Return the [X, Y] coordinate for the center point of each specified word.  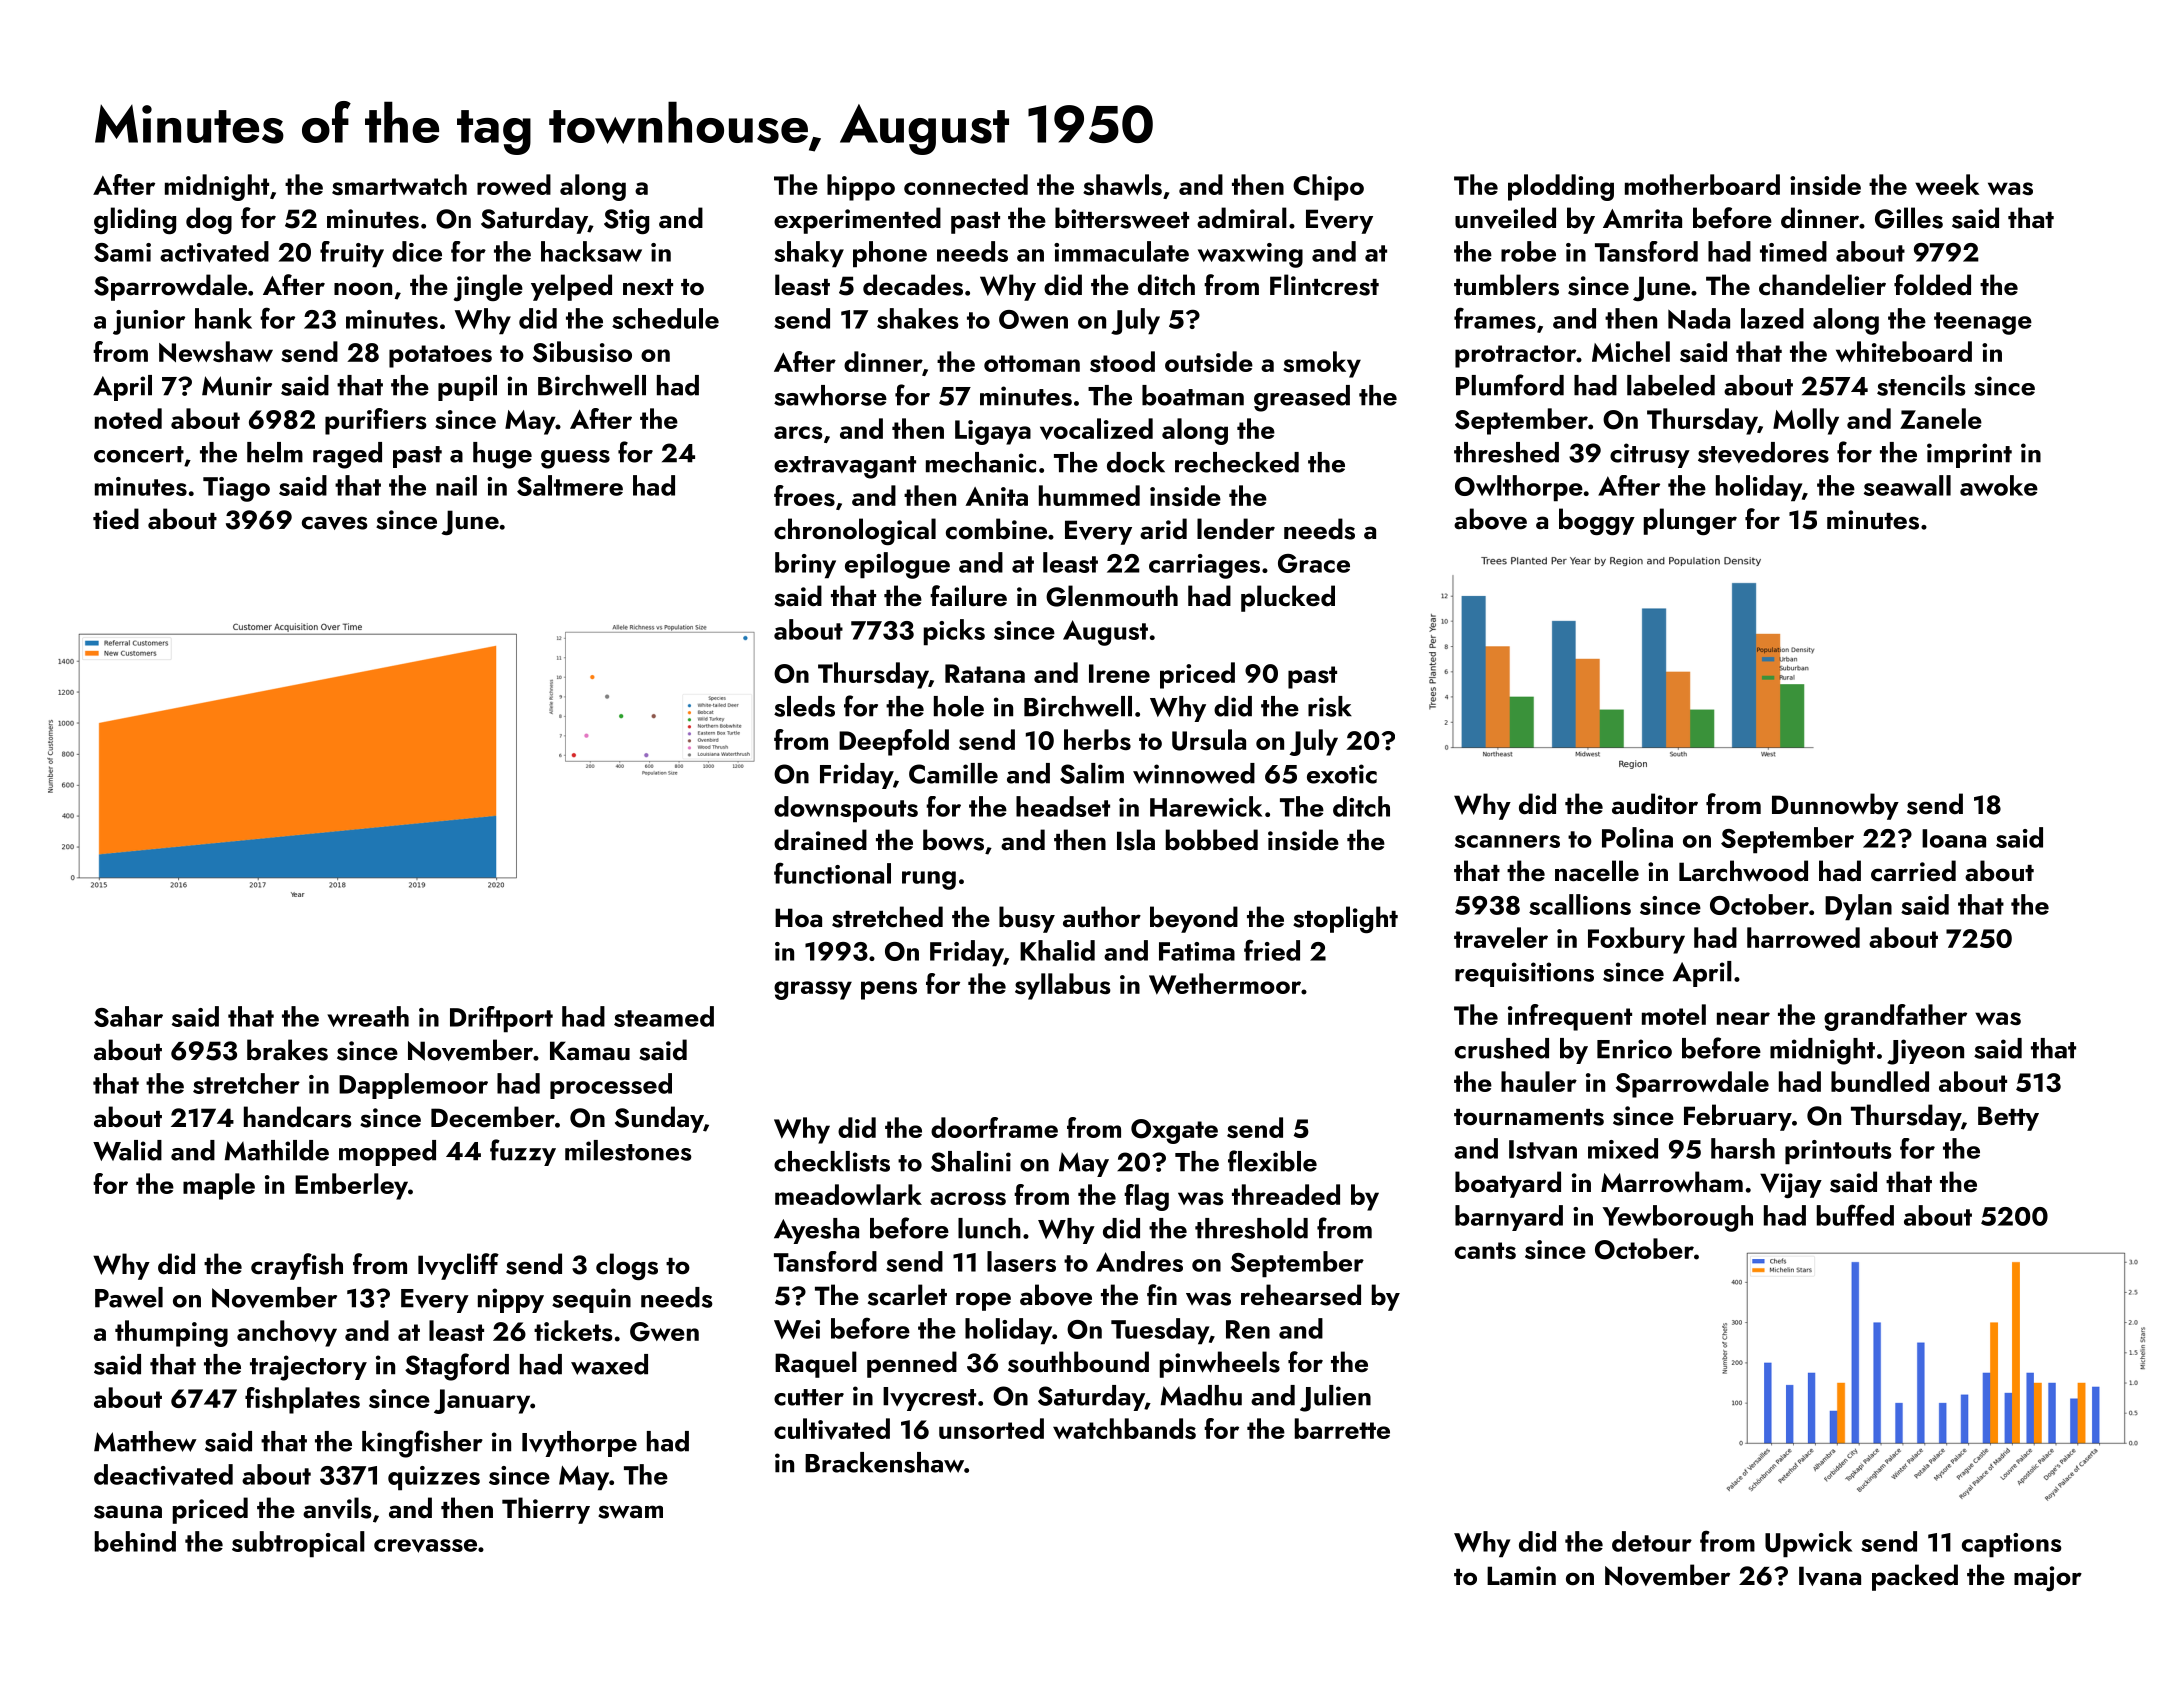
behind [135, 1541]
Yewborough [1678, 1218]
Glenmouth [1112, 596]
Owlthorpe [1519, 488]
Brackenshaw [884, 1462]
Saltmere [570, 485]
